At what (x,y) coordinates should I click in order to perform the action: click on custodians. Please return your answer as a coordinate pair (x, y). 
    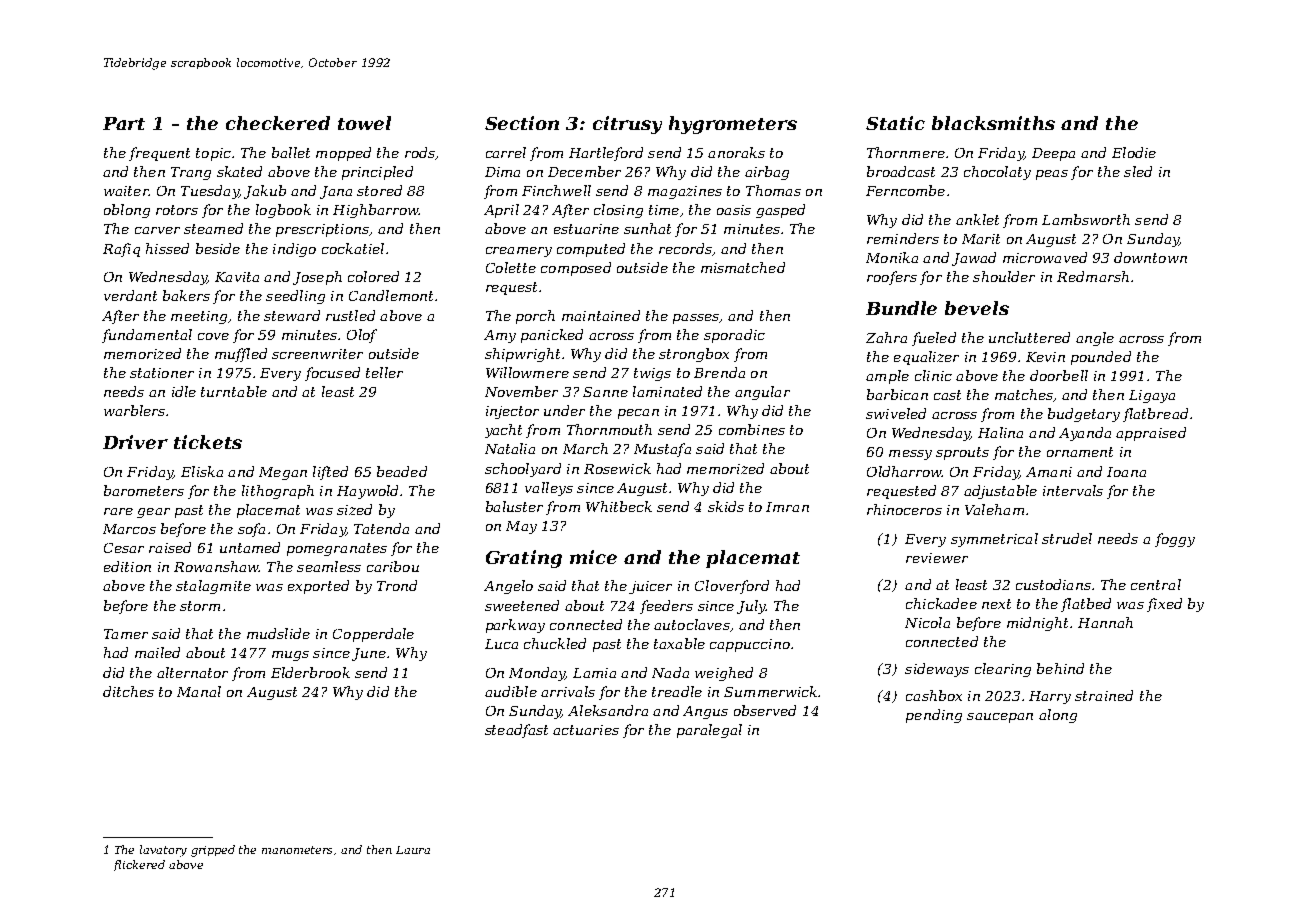
    Looking at the image, I should click on (1053, 584).
